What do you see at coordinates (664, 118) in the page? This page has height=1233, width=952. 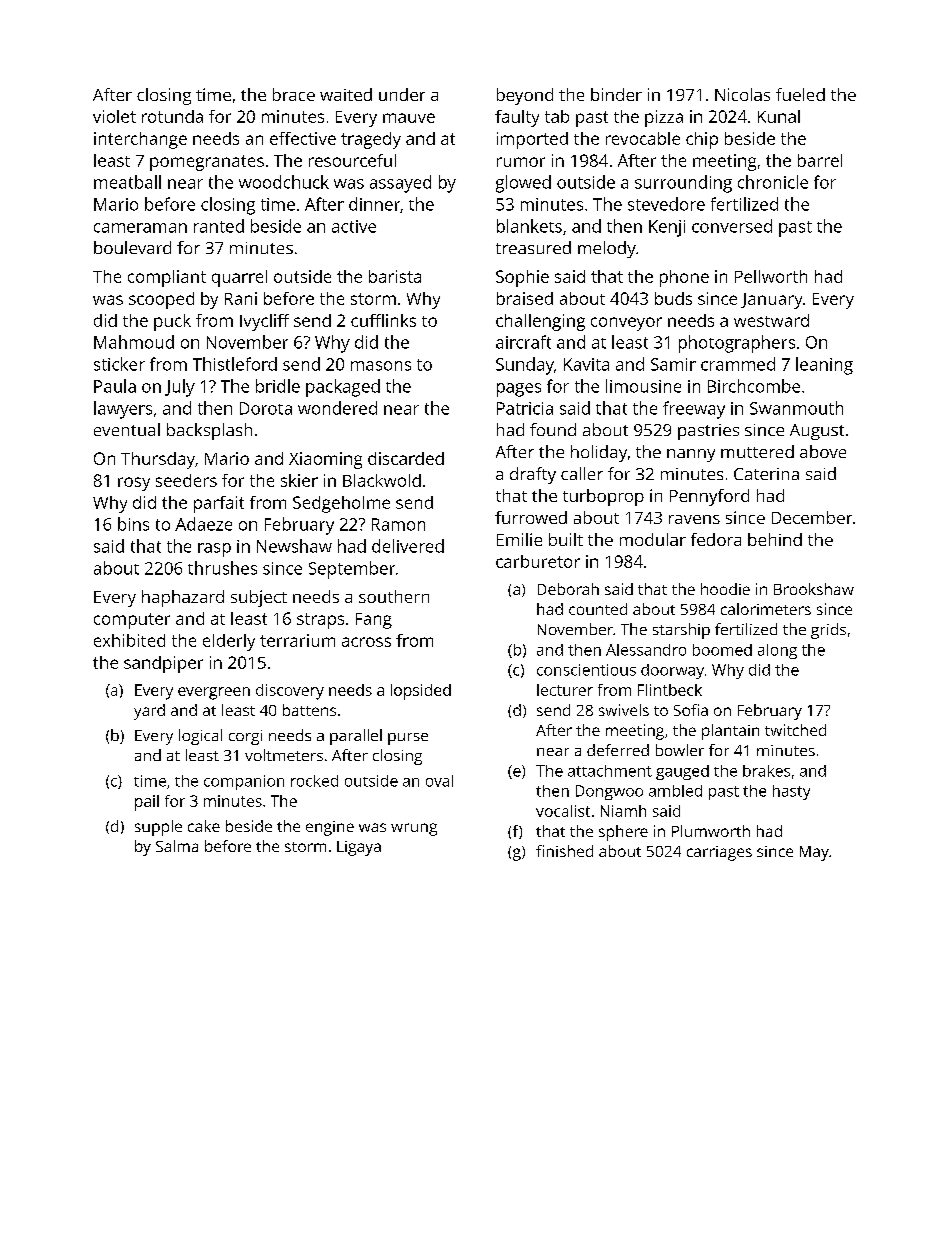 I see `pizza` at bounding box center [664, 118].
